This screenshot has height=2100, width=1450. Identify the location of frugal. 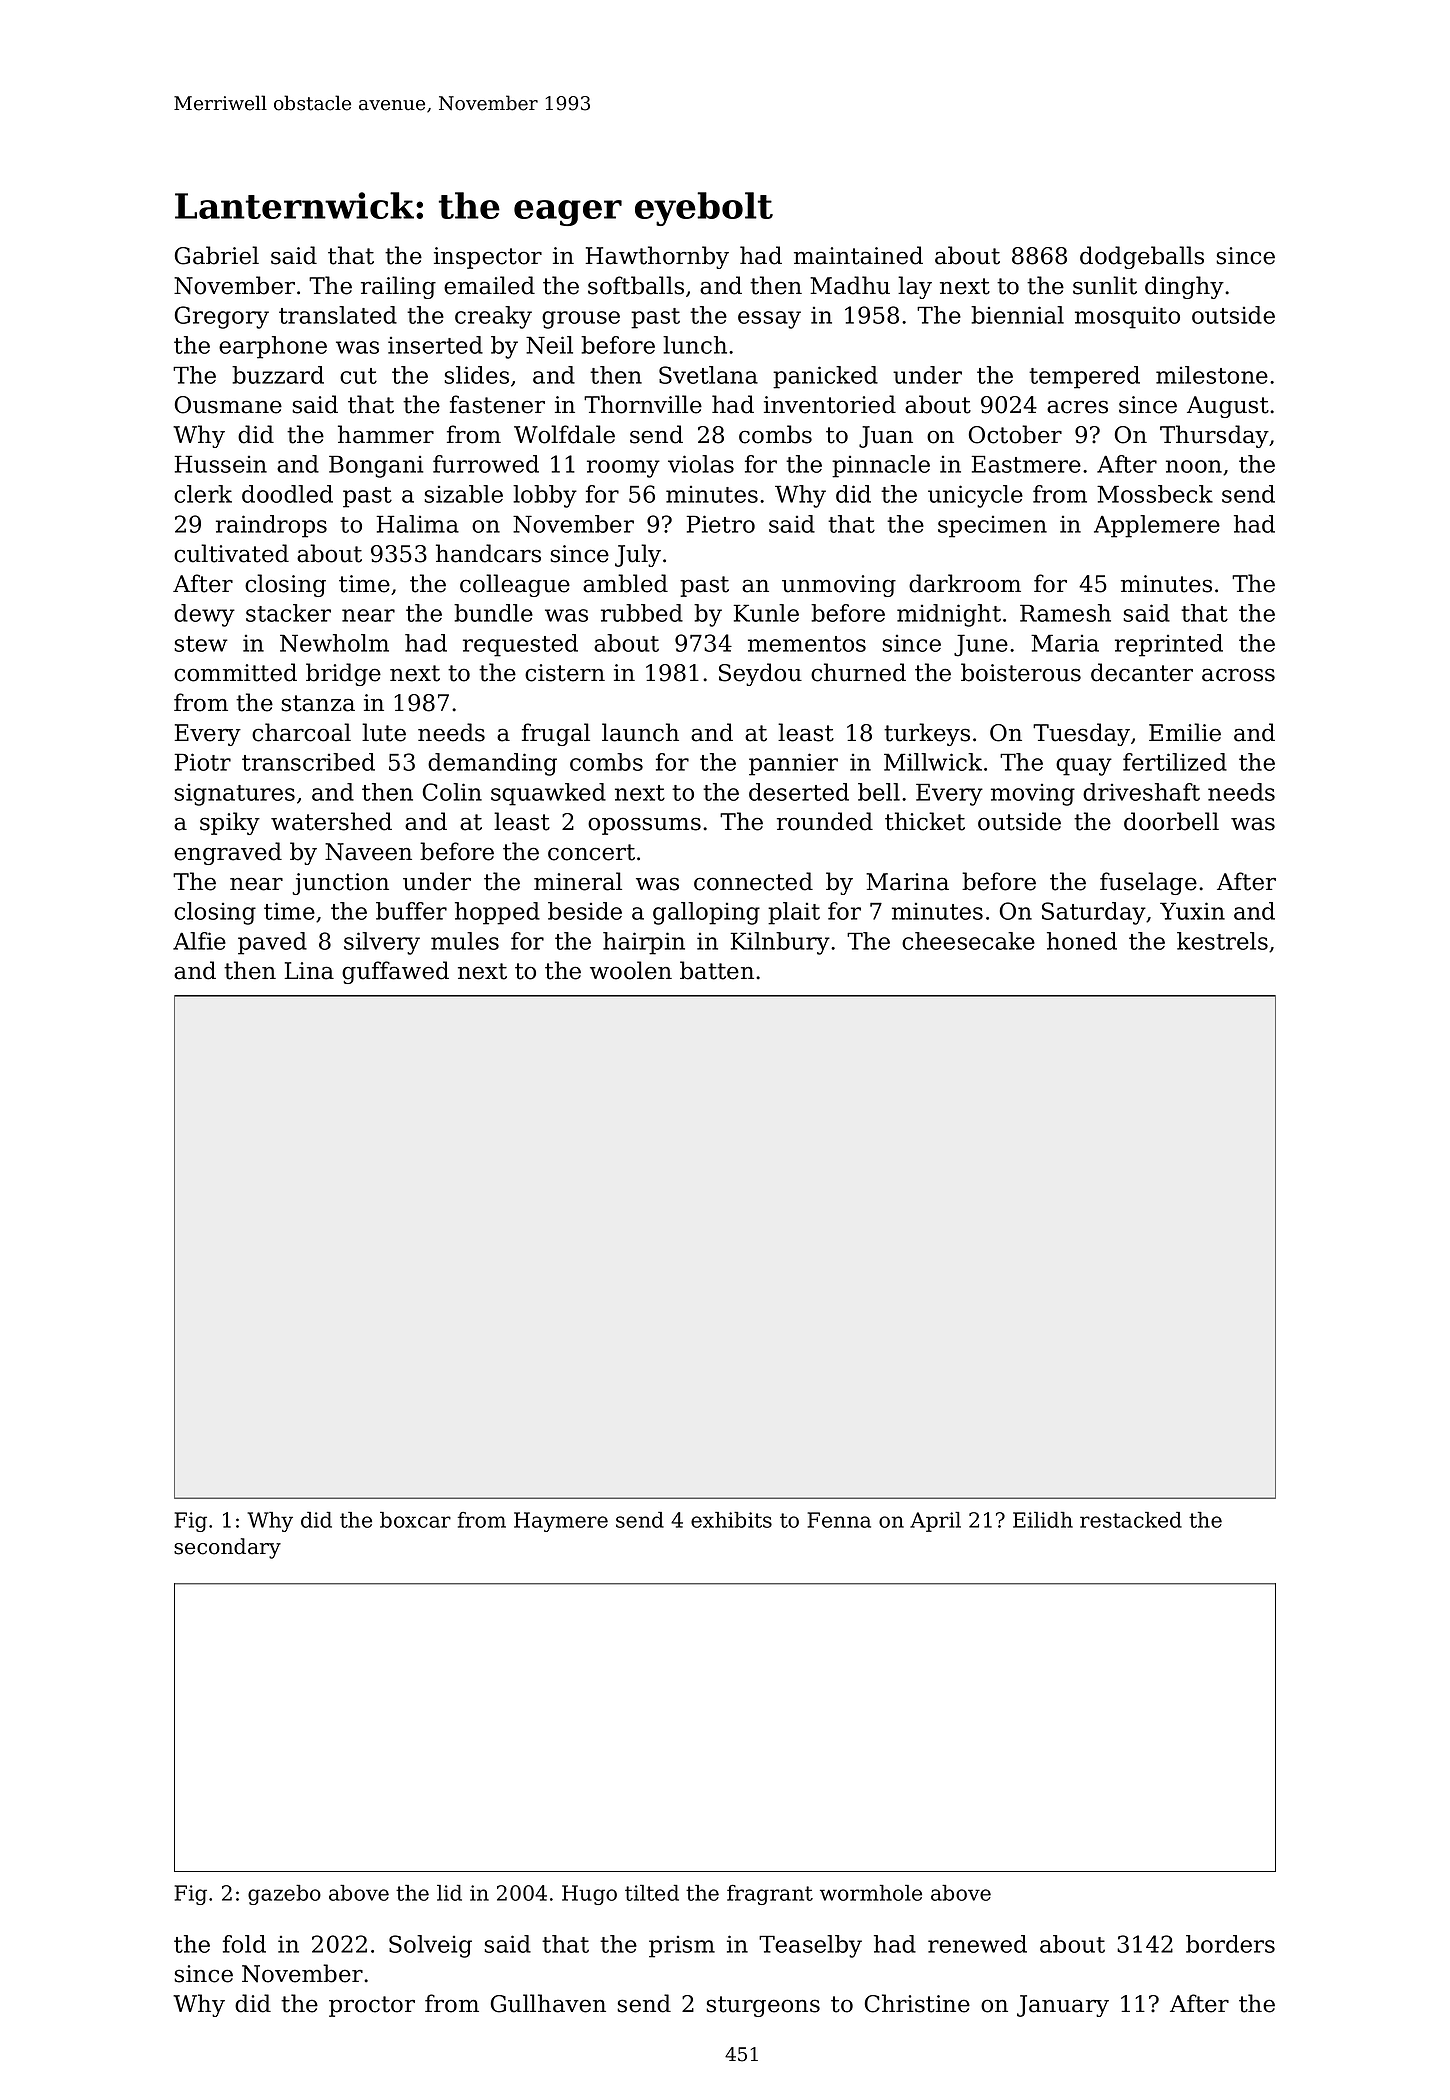
(556, 734).
